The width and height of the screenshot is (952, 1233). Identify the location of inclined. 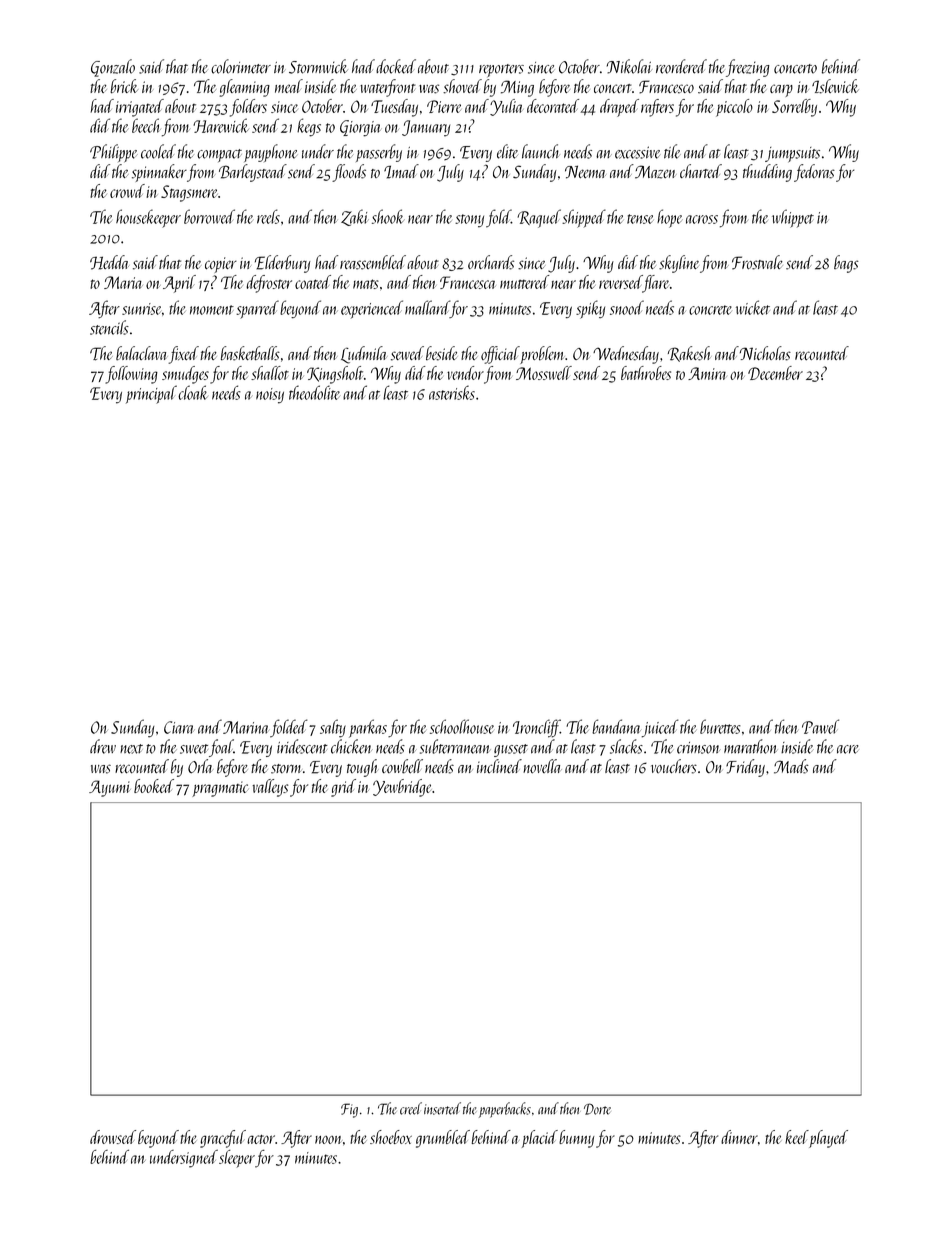
(499, 766).
